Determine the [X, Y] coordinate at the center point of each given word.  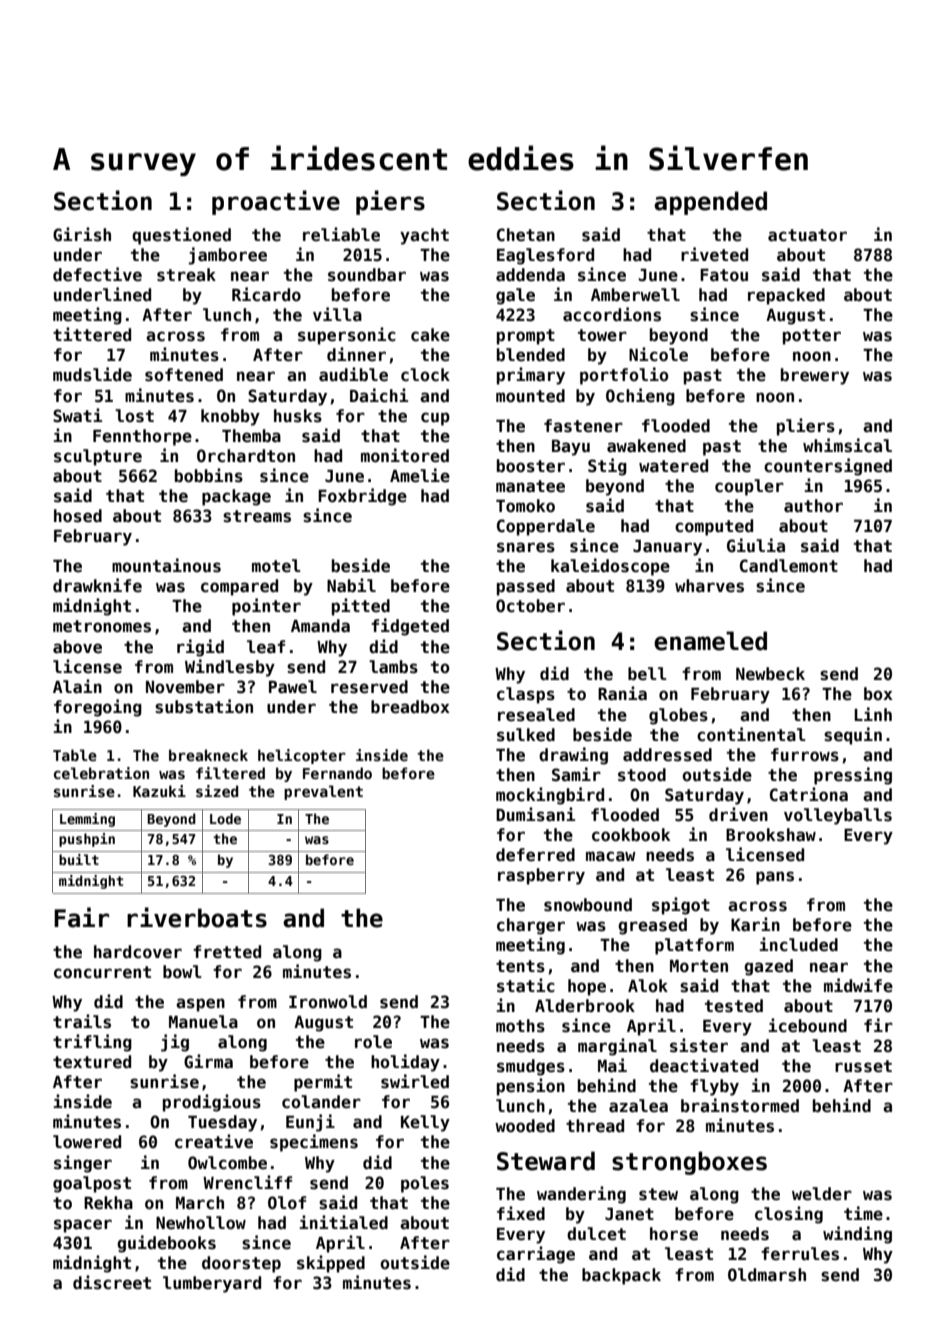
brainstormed [740, 1105]
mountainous [166, 565]
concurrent [102, 972]
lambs [393, 667]
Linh [873, 714]
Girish [82, 234]
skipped [331, 1264]
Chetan [526, 235]
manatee [530, 486]
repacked [786, 296]
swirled [415, 1081]
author [813, 506]
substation [204, 706]
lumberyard [212, 1284]
